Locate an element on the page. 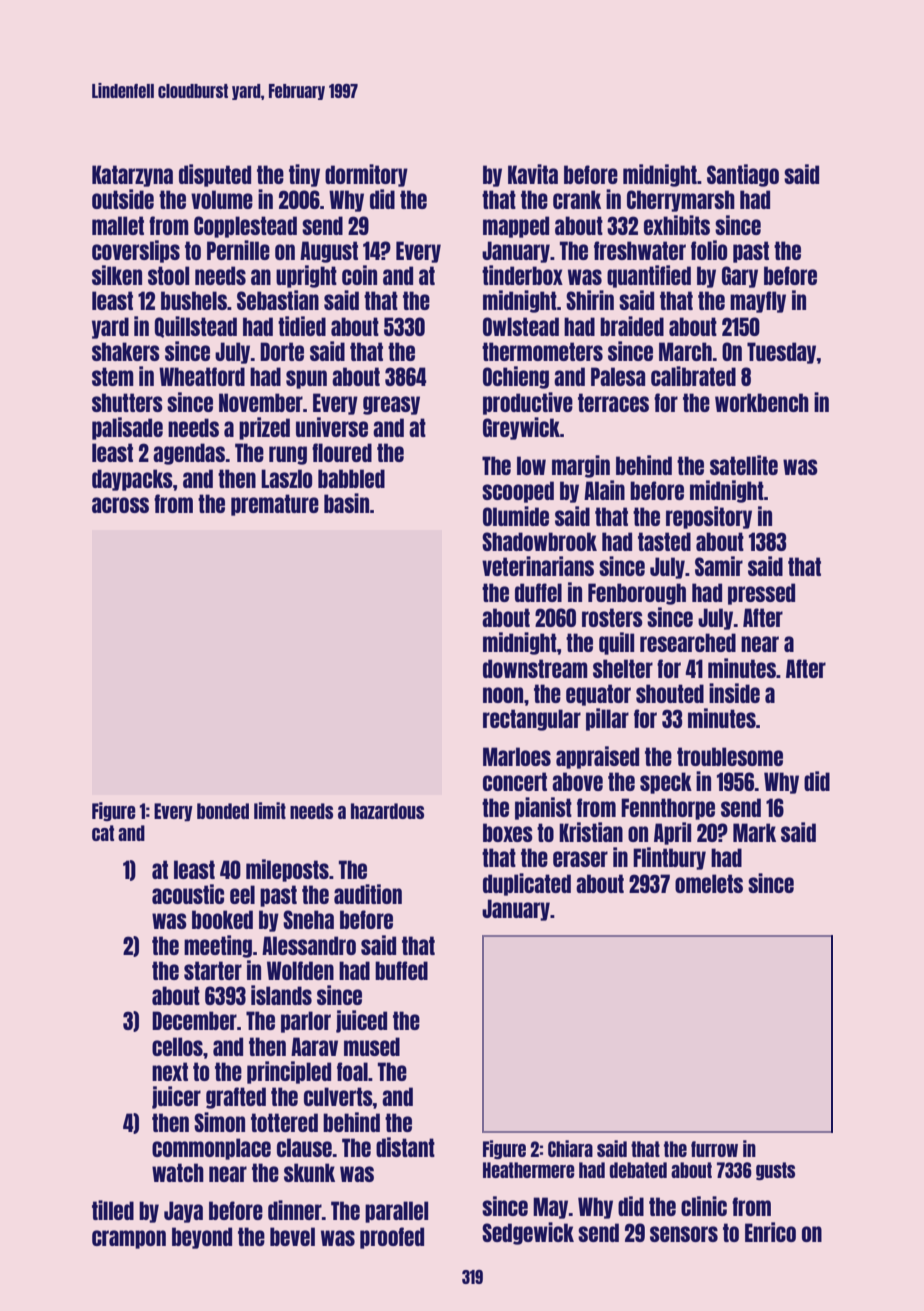 This document has width=924, height=1311. across is located at coordinates (120, 505).
